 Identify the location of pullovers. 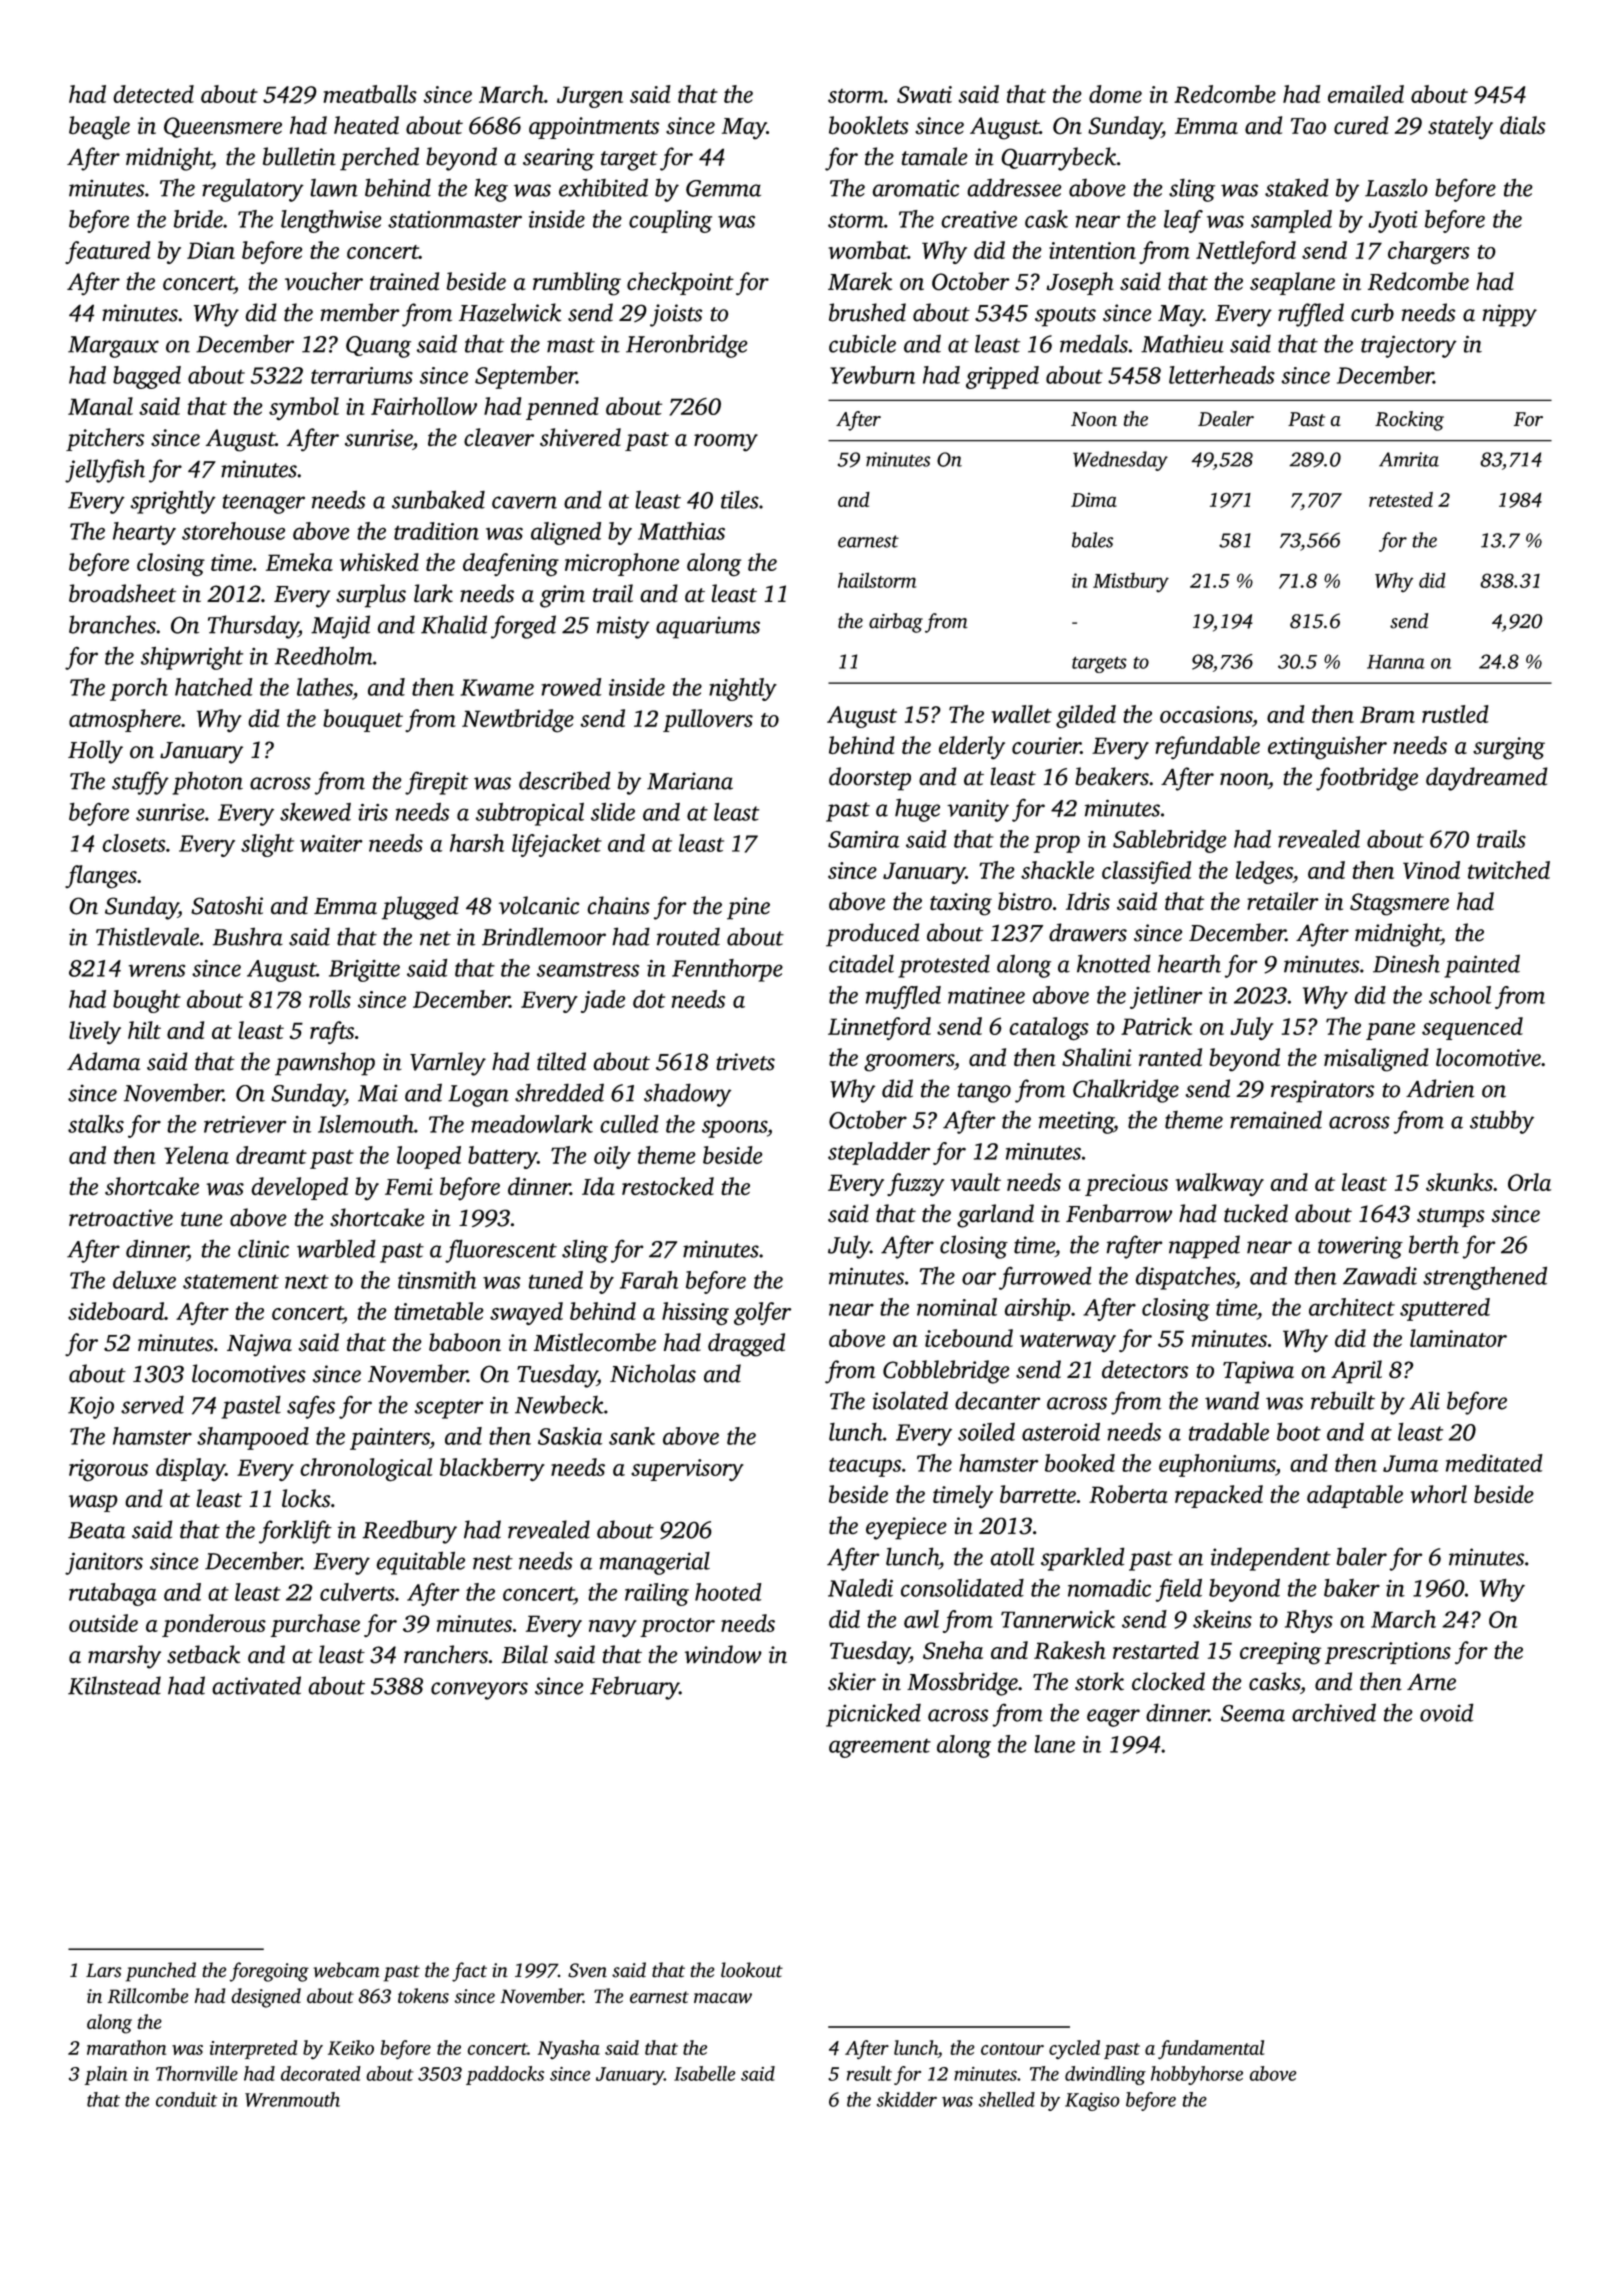
(708, 720).
